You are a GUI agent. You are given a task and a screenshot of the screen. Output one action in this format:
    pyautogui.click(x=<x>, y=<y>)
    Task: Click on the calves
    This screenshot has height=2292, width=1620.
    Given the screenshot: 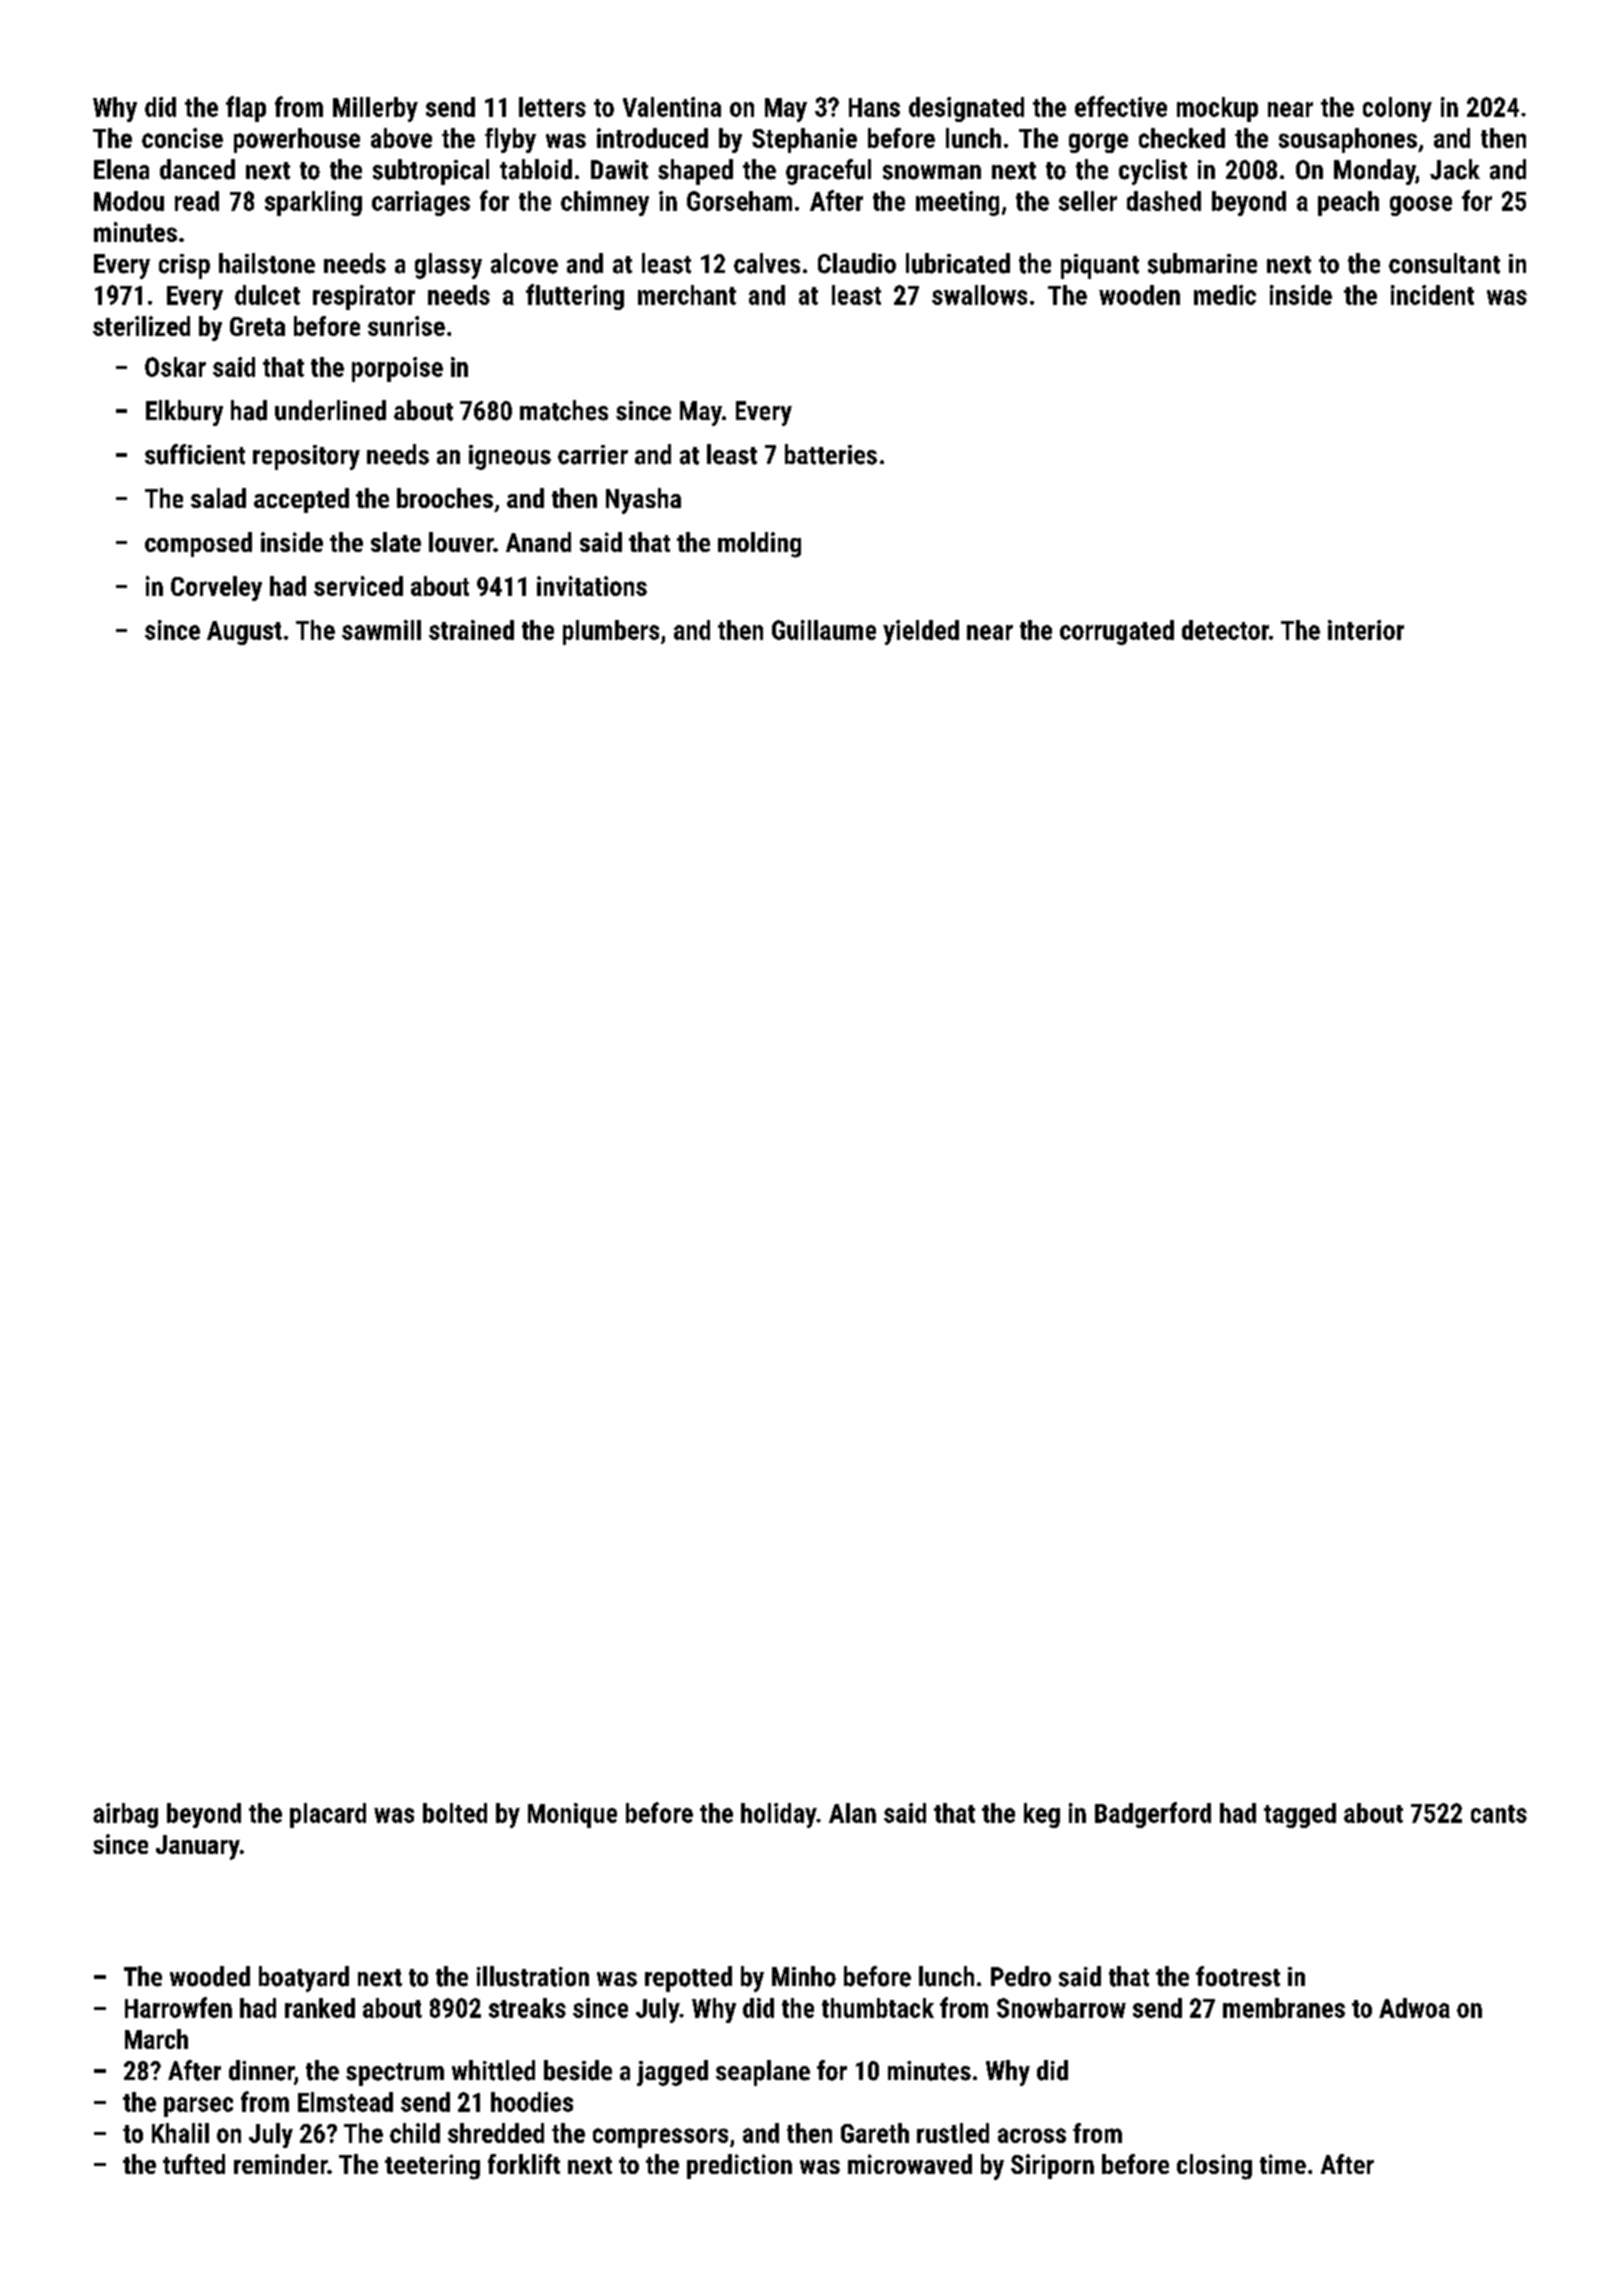 What is the action you would take?
    pyautogui.click(x=767, y=263)
